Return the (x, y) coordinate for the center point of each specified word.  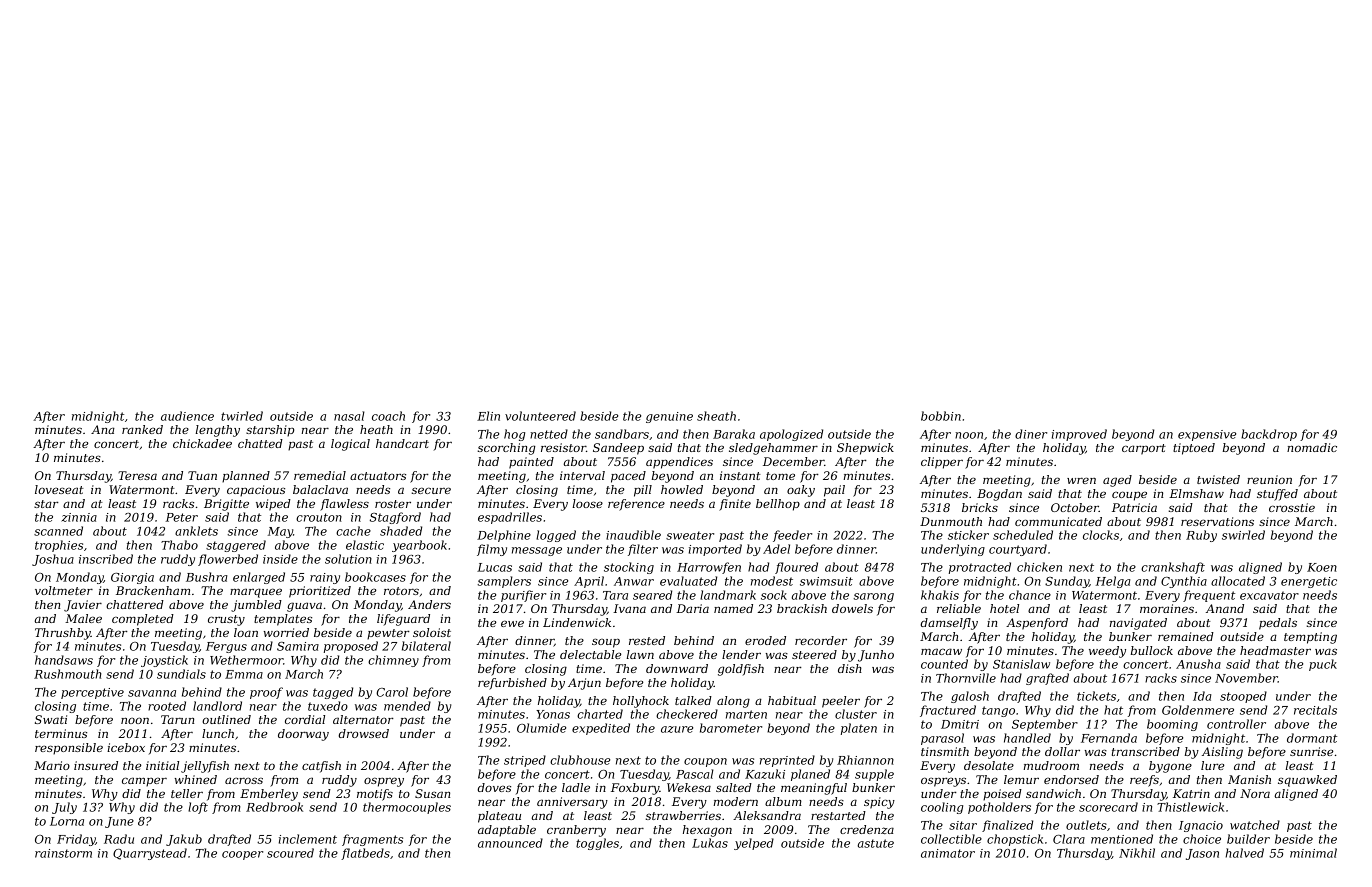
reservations (1217, 521)
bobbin (941, 416)
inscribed (106, 559)
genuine (669, 417)
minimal (1313, 853)
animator (948, 853)
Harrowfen (709, 568)
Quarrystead (150, 854)
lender (741, 654)
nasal (349, 416)
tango (998, 711)
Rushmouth (68, 674)
